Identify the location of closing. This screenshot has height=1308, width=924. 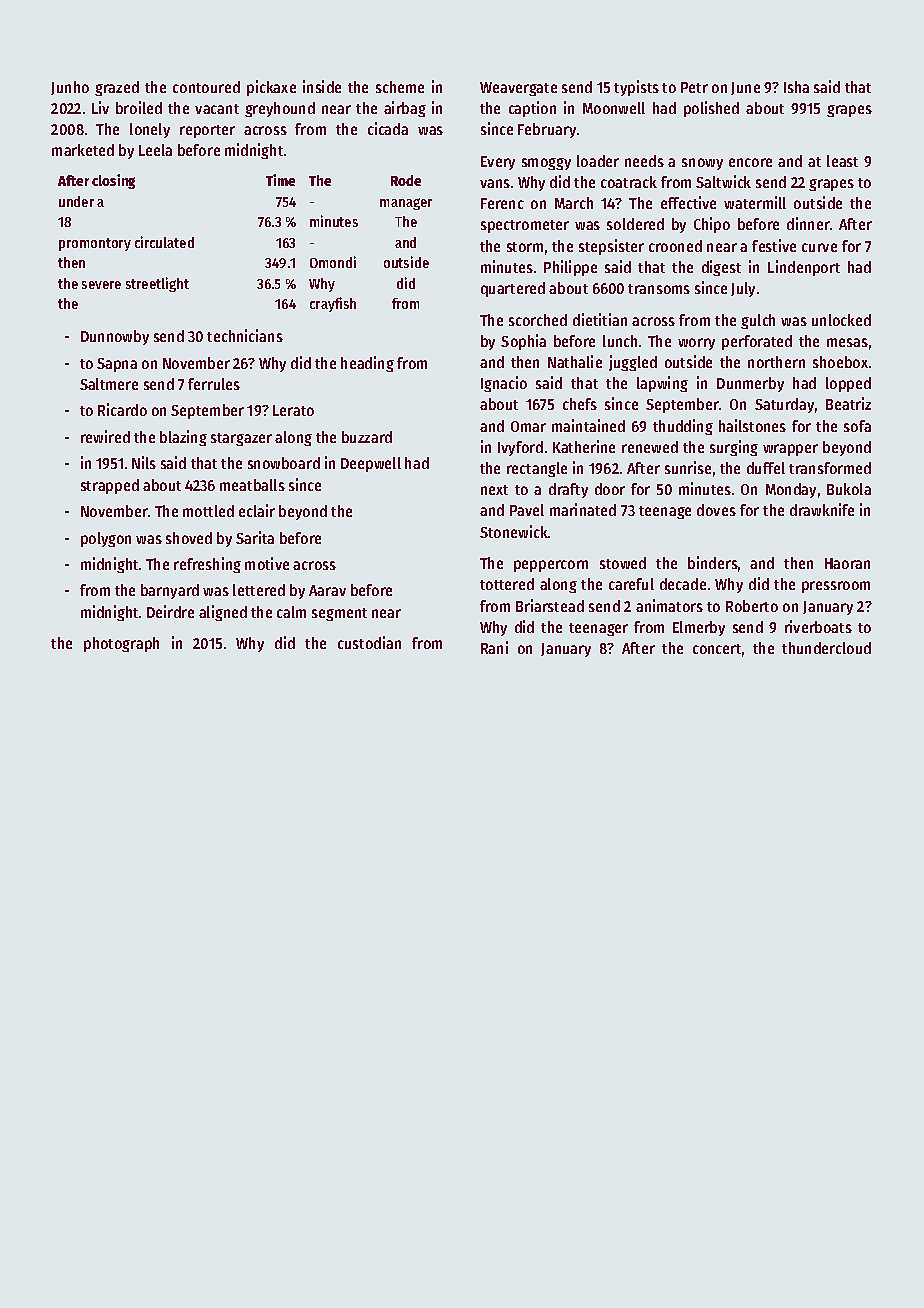
(113, 181).
